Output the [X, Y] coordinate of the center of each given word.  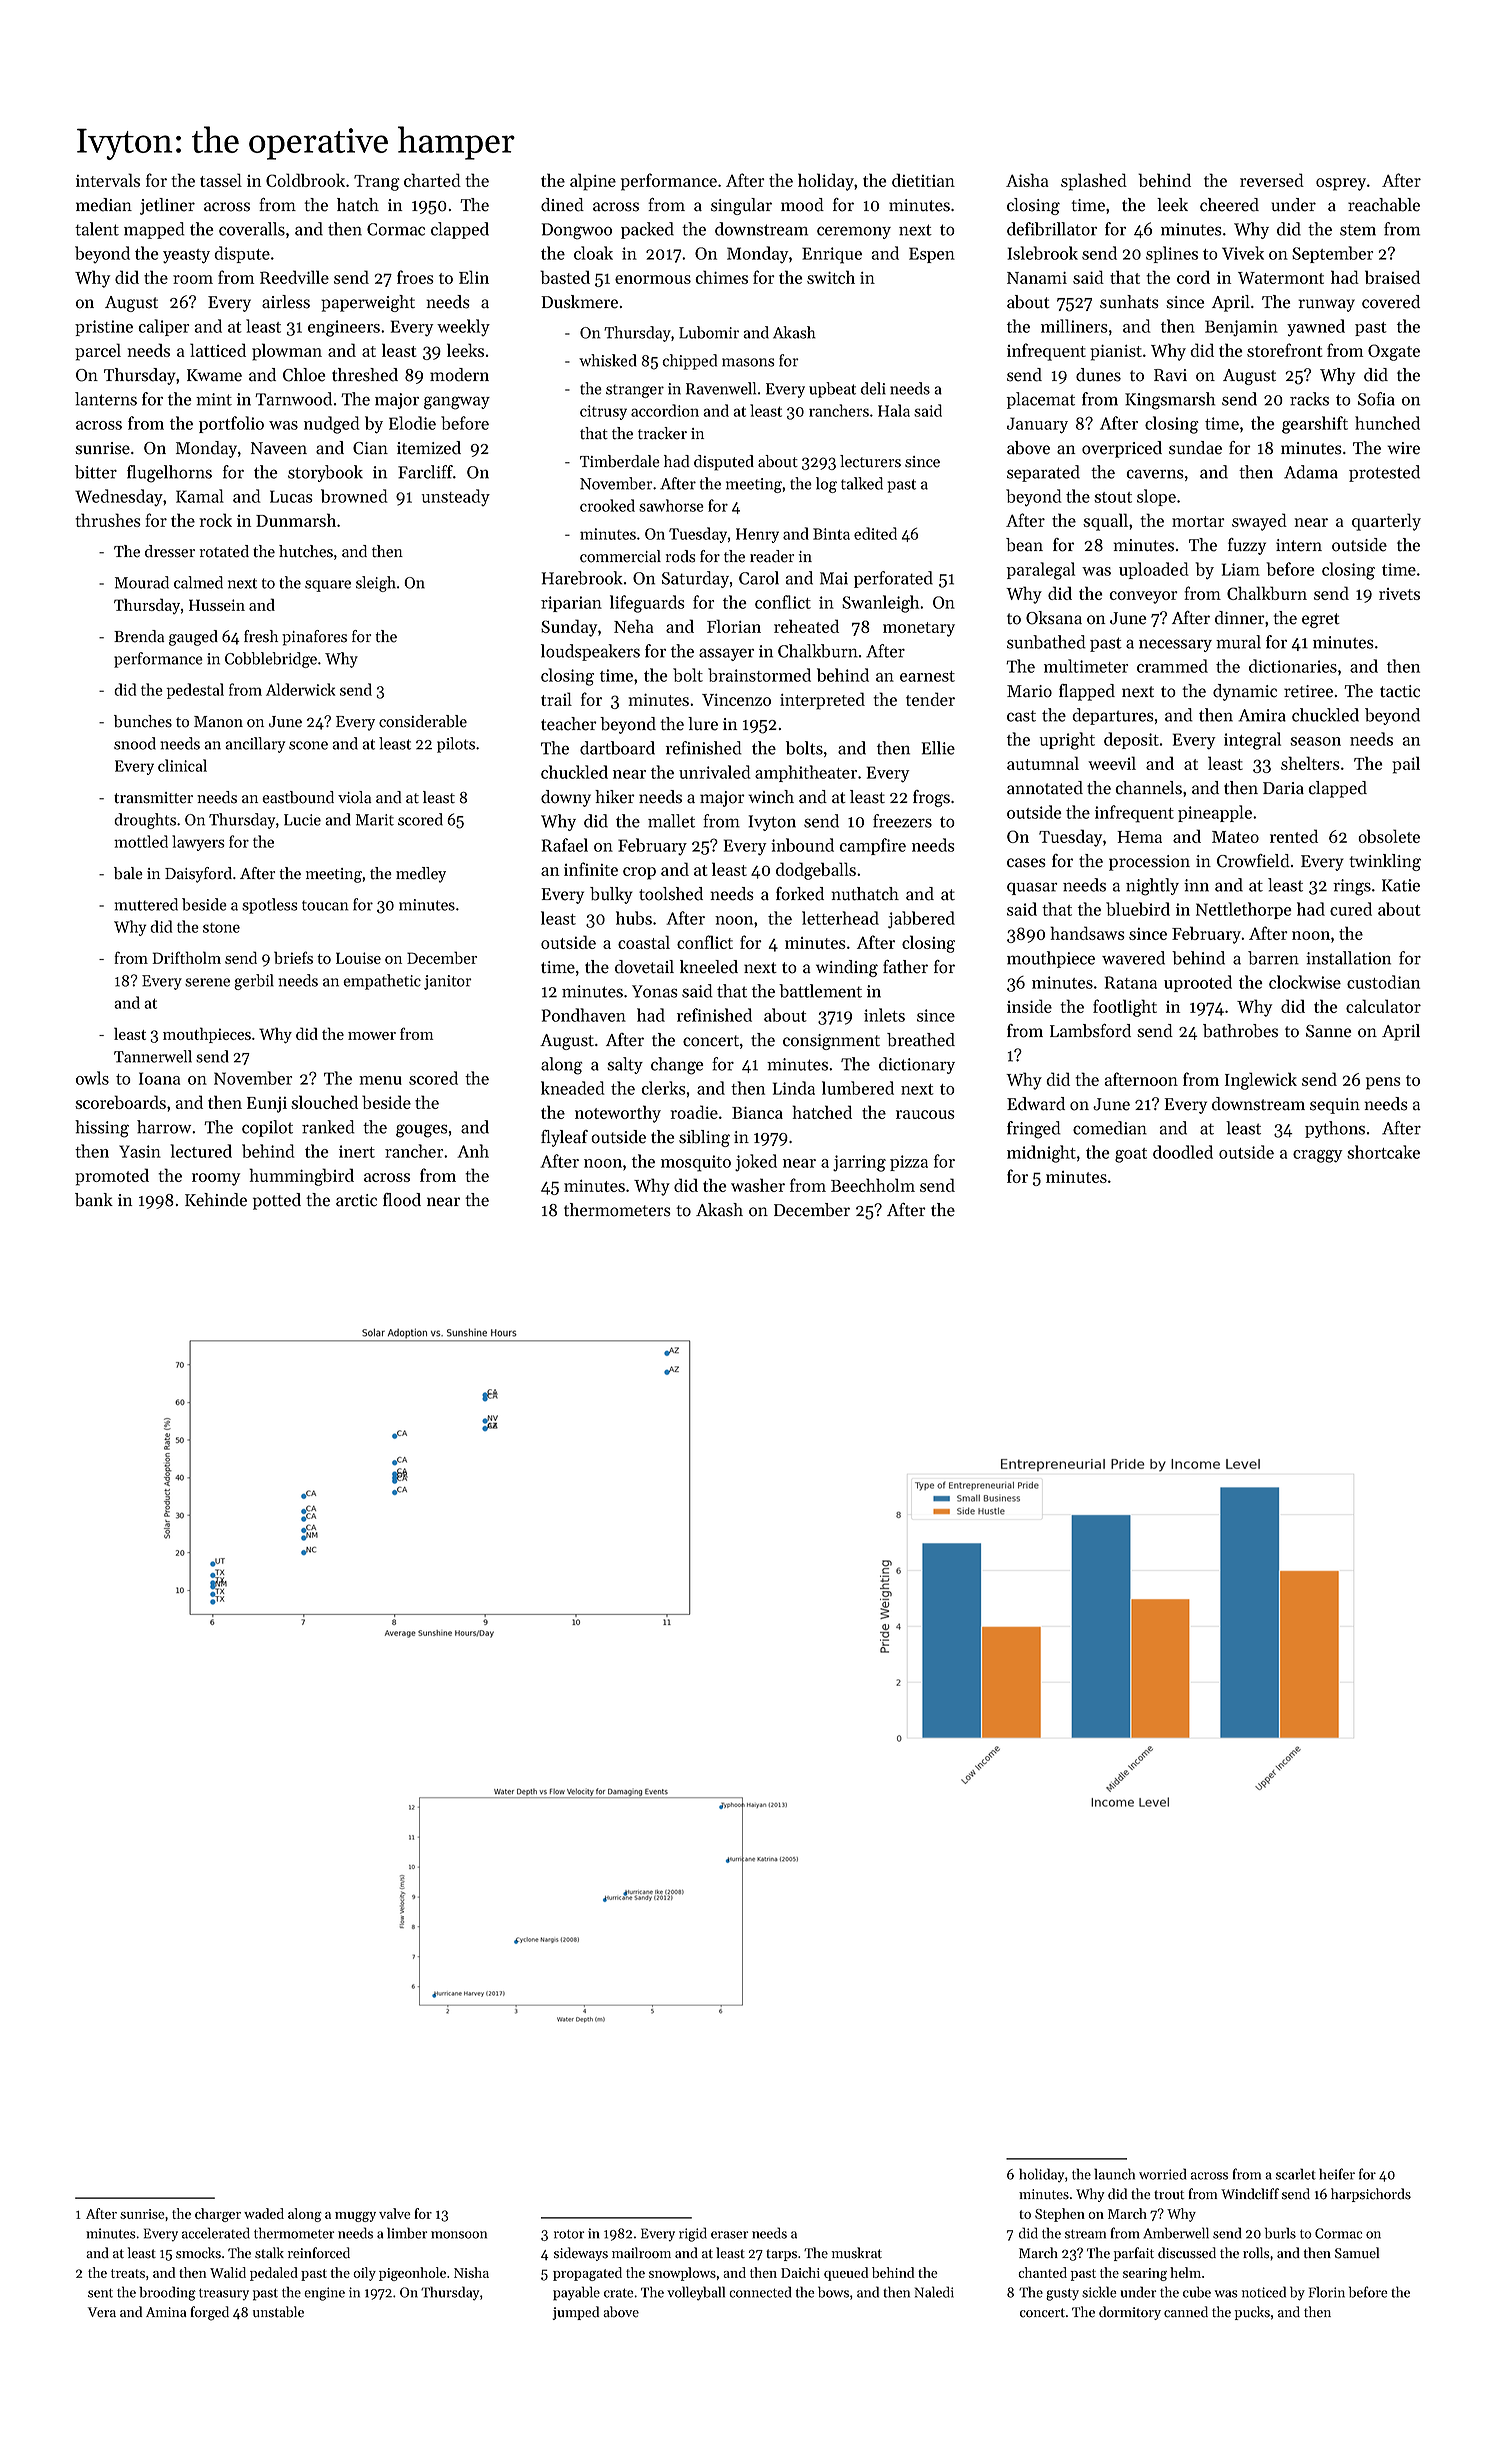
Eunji [267, 1105]
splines [1172, 254]
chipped [689, 362]
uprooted [1198, 983]
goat [1131, 1155]
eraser [729, 2235]
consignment [831, 1042]
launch [1114, 2174]
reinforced [319, 2253]
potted [277, 1201]
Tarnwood [293, 399]
